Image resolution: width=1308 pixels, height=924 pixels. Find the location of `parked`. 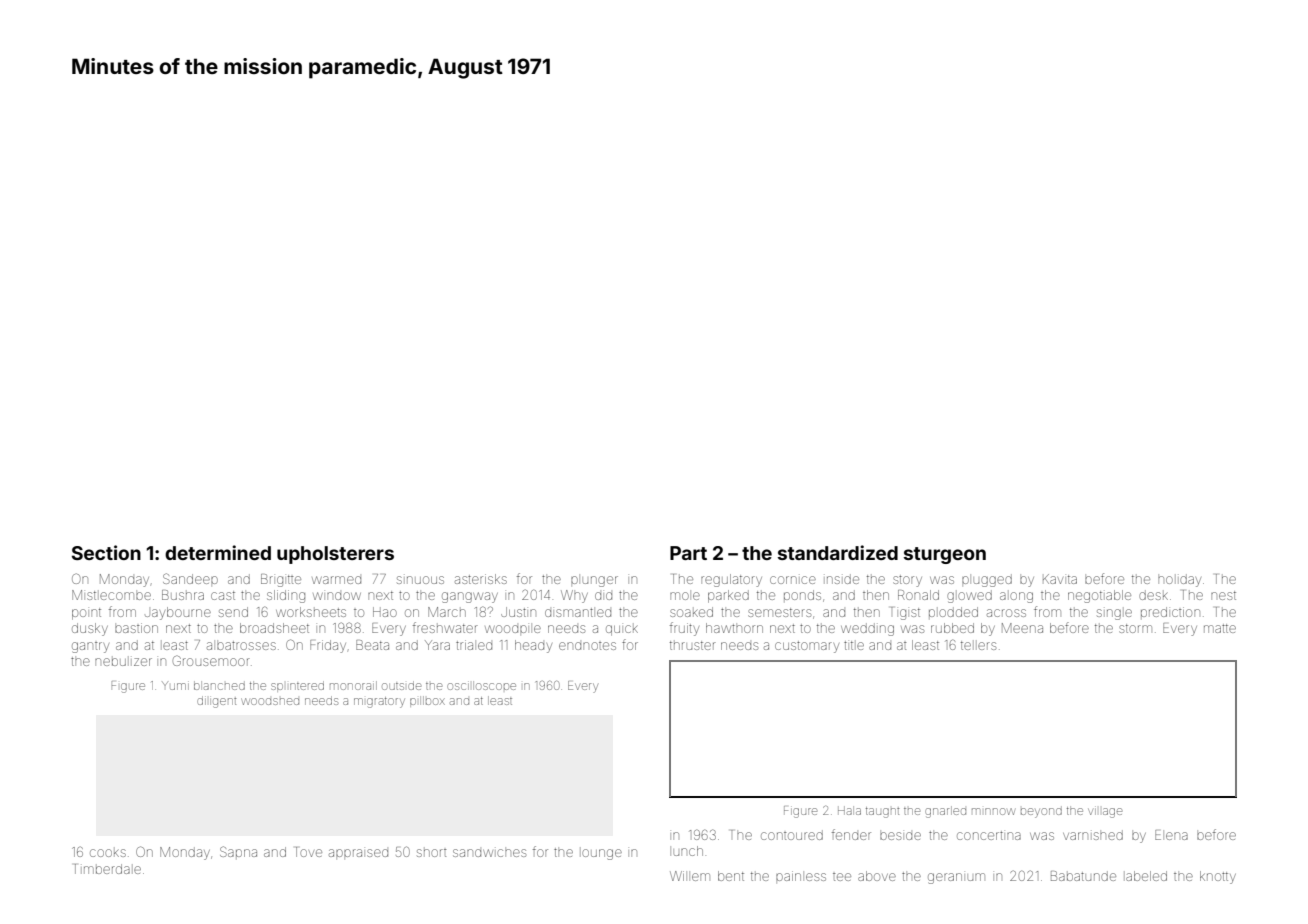

parked is located at coordinates (728, 596).
